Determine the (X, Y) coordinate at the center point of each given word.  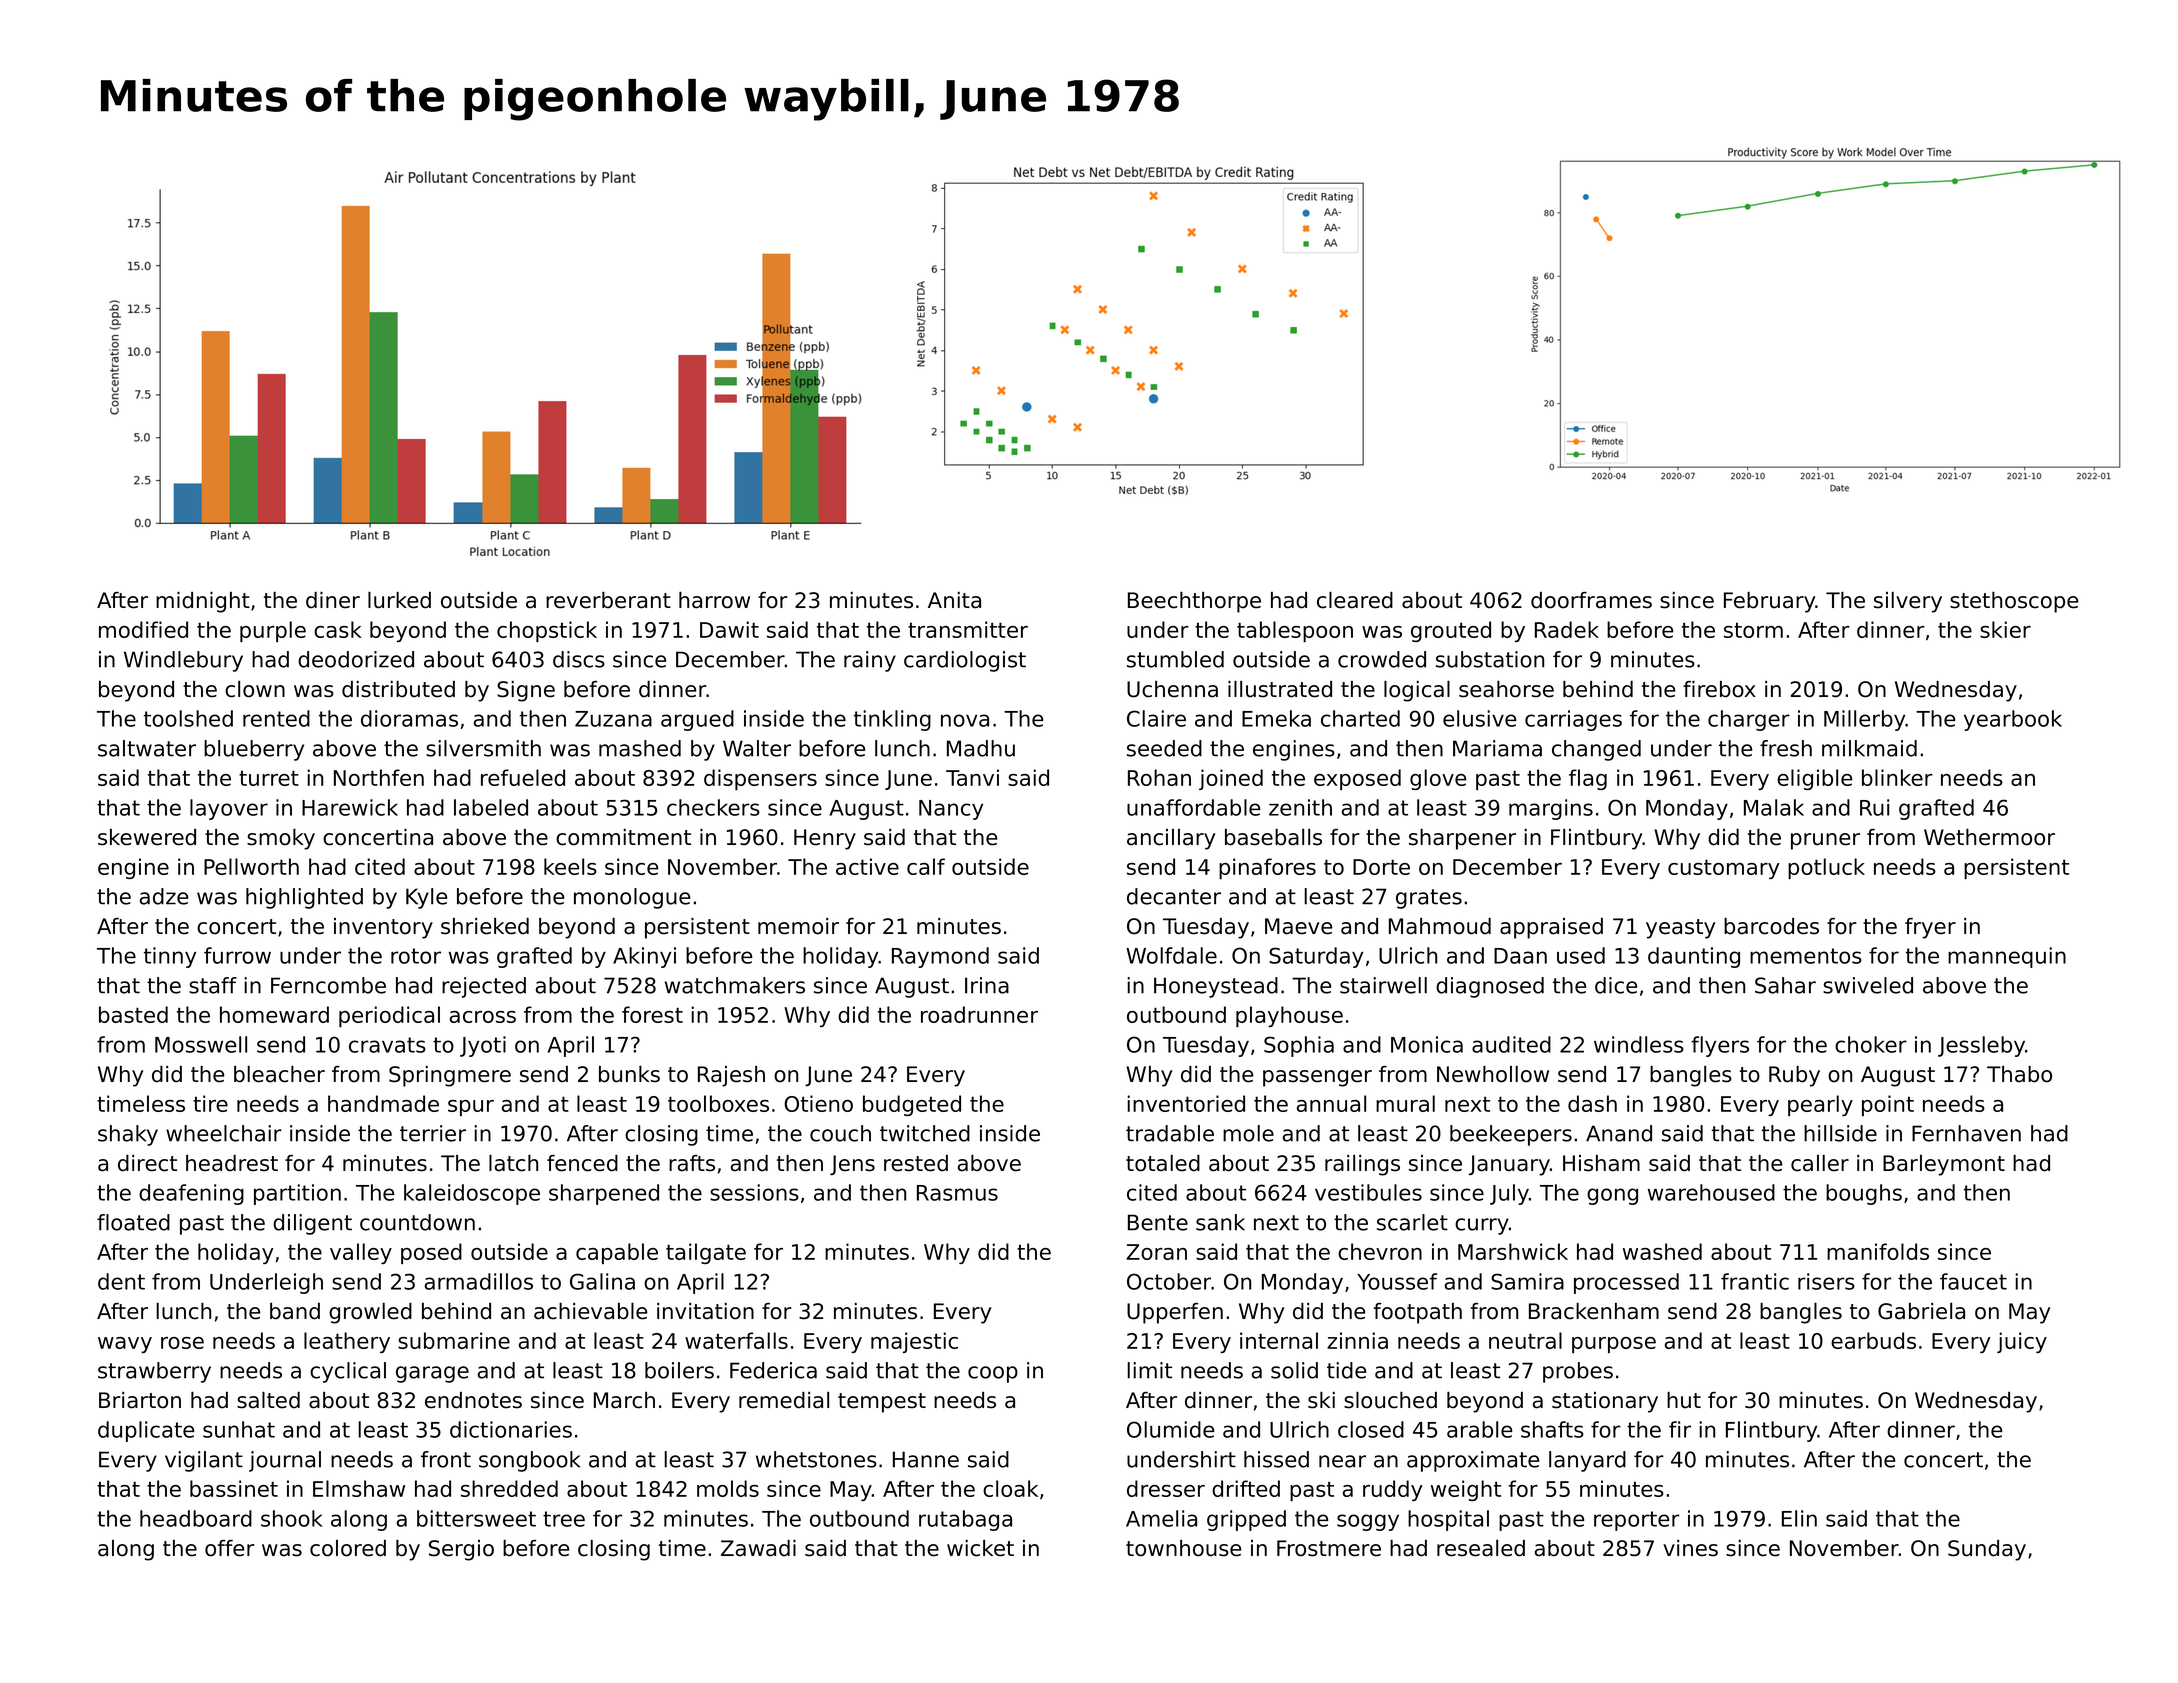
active (867, 866)
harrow (714, 600)
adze (164, 896)
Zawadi (758, 1548)
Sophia (1299, 1046)
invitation (705, 1311)
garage (432, 1374)
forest (652, 1014)
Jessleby (1981, 1046)
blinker (1897, 777)
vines (1690, 1548)
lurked (399, 600)
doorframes (1591, 600)
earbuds (1873, 1340)
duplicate (146, 1431)
